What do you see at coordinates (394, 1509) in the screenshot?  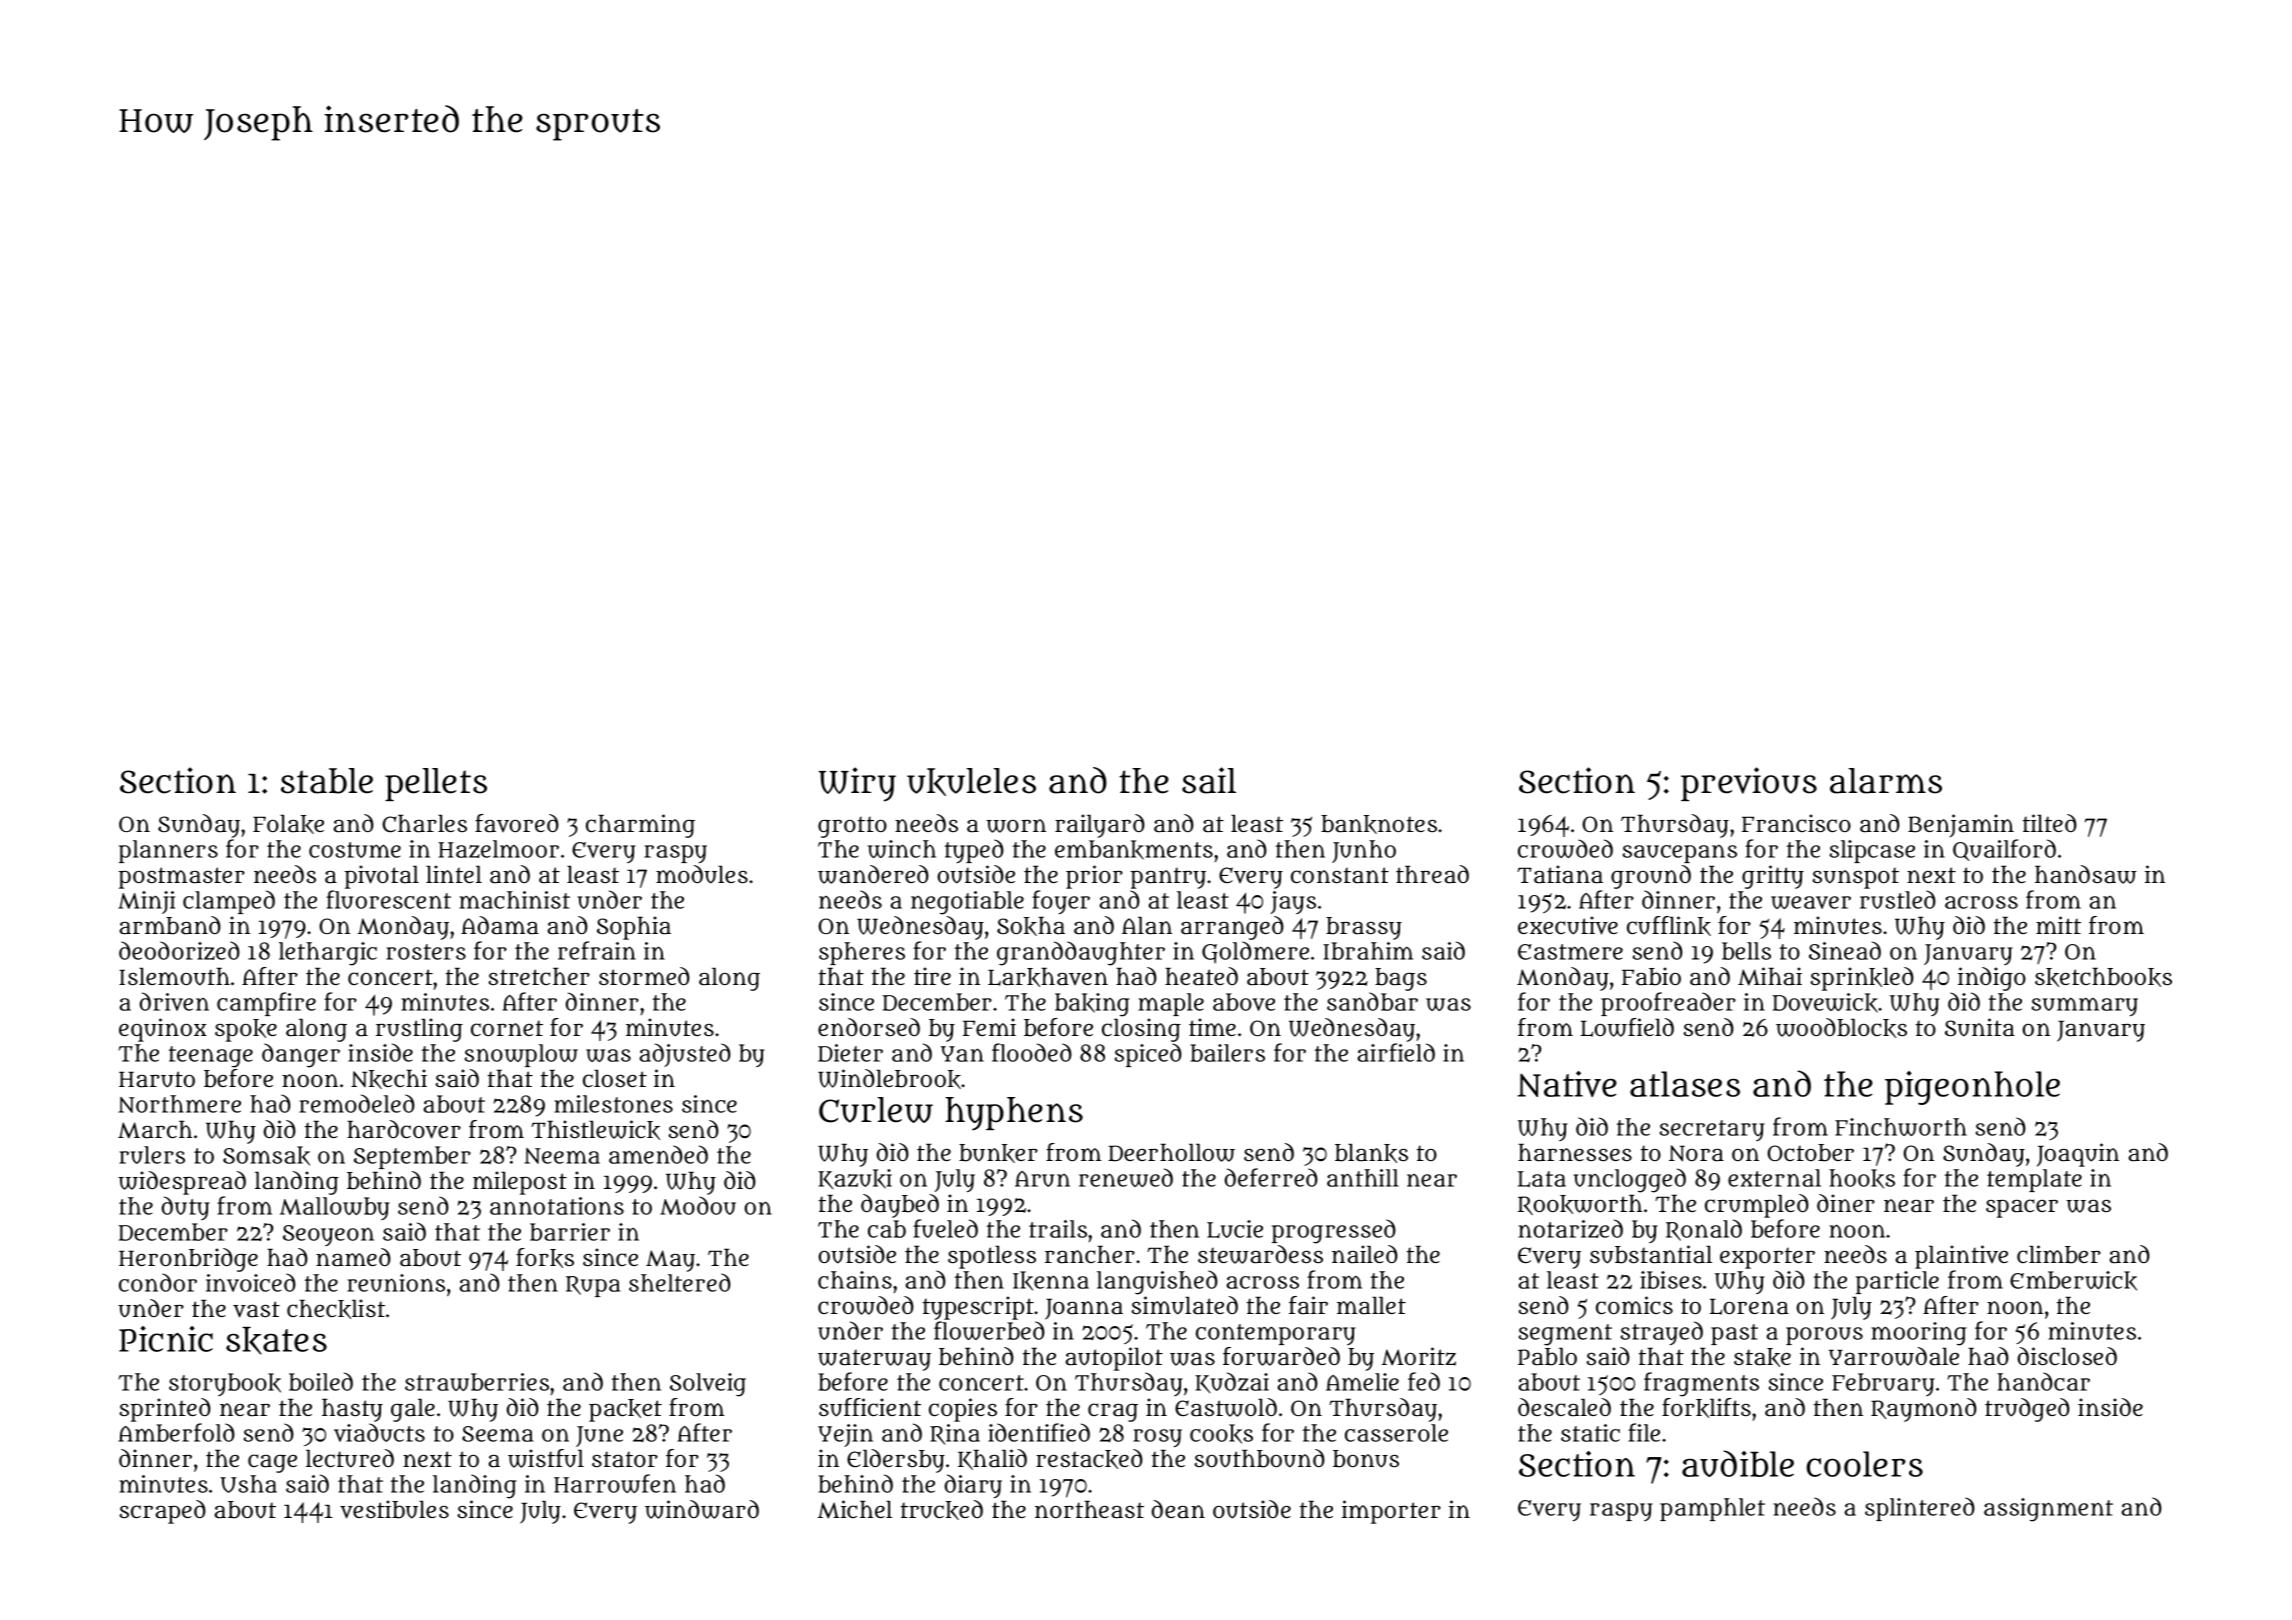 I see `vestibules` at bounding box center [394, 1509].
